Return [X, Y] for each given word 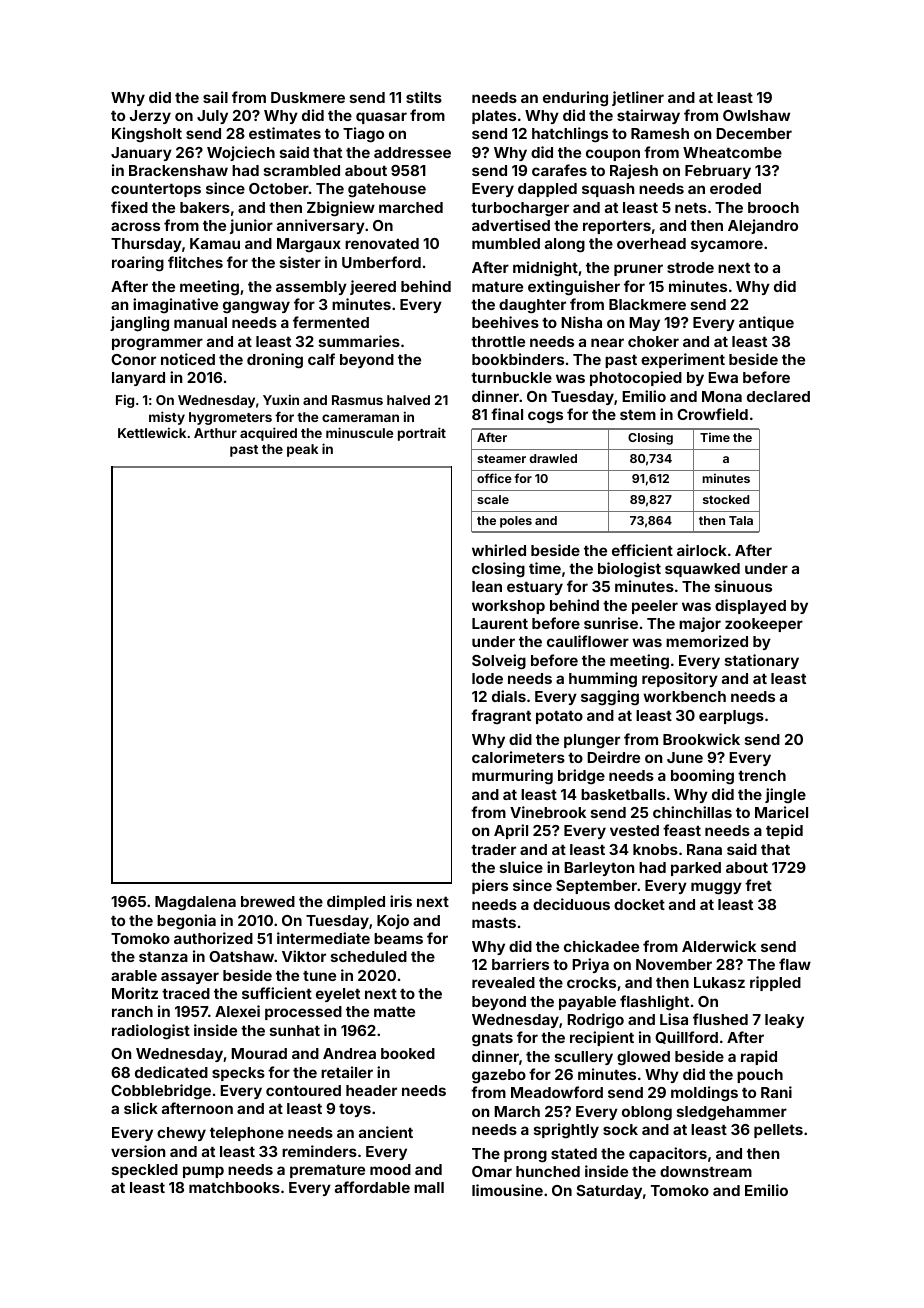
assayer [190, 978]
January [141, 154]
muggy [716, 888]
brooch [773, 207]
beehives [505, 322]
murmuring [512, 777]
